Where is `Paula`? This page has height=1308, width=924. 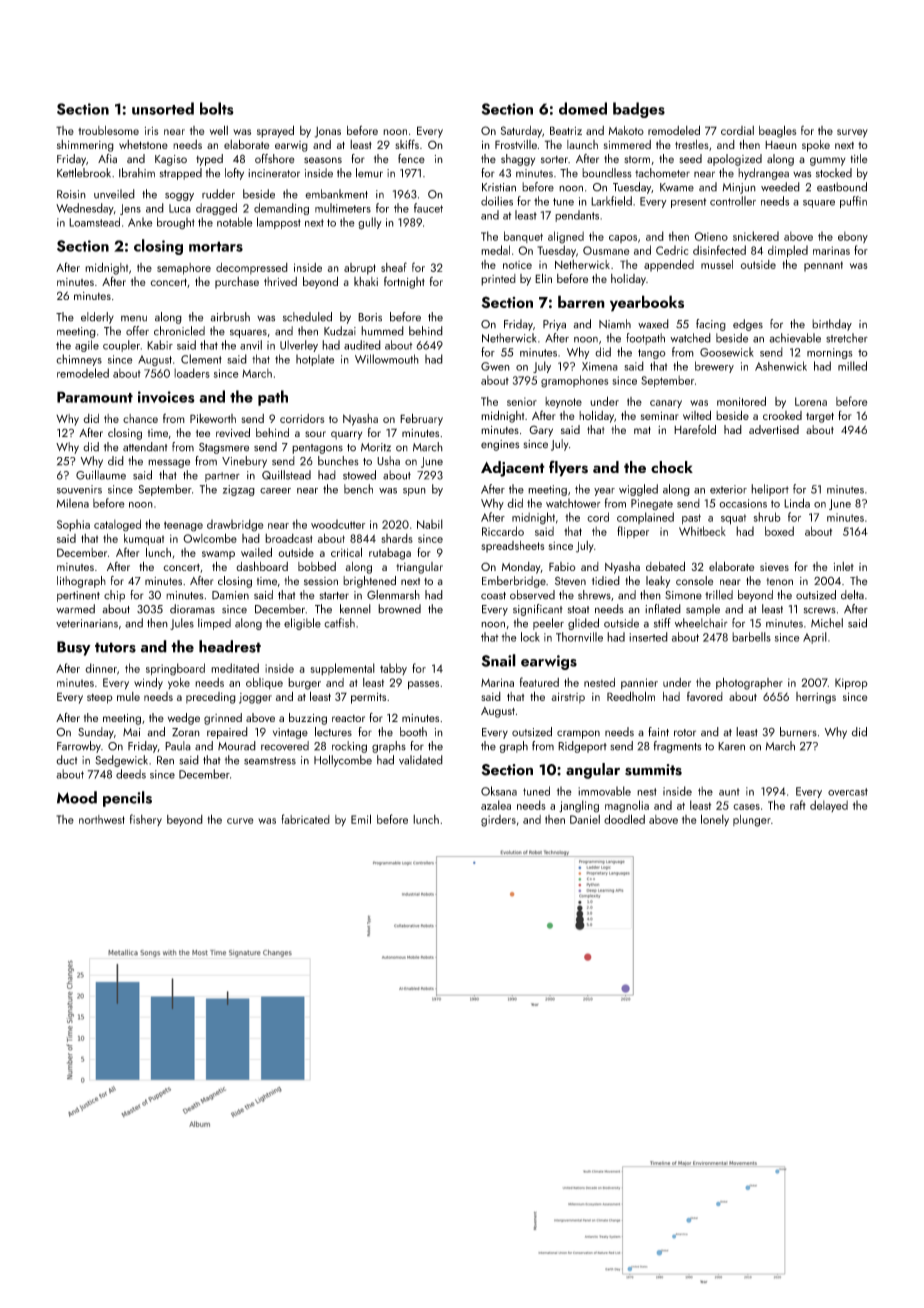 Paula is located at coordinates (178, 746).
